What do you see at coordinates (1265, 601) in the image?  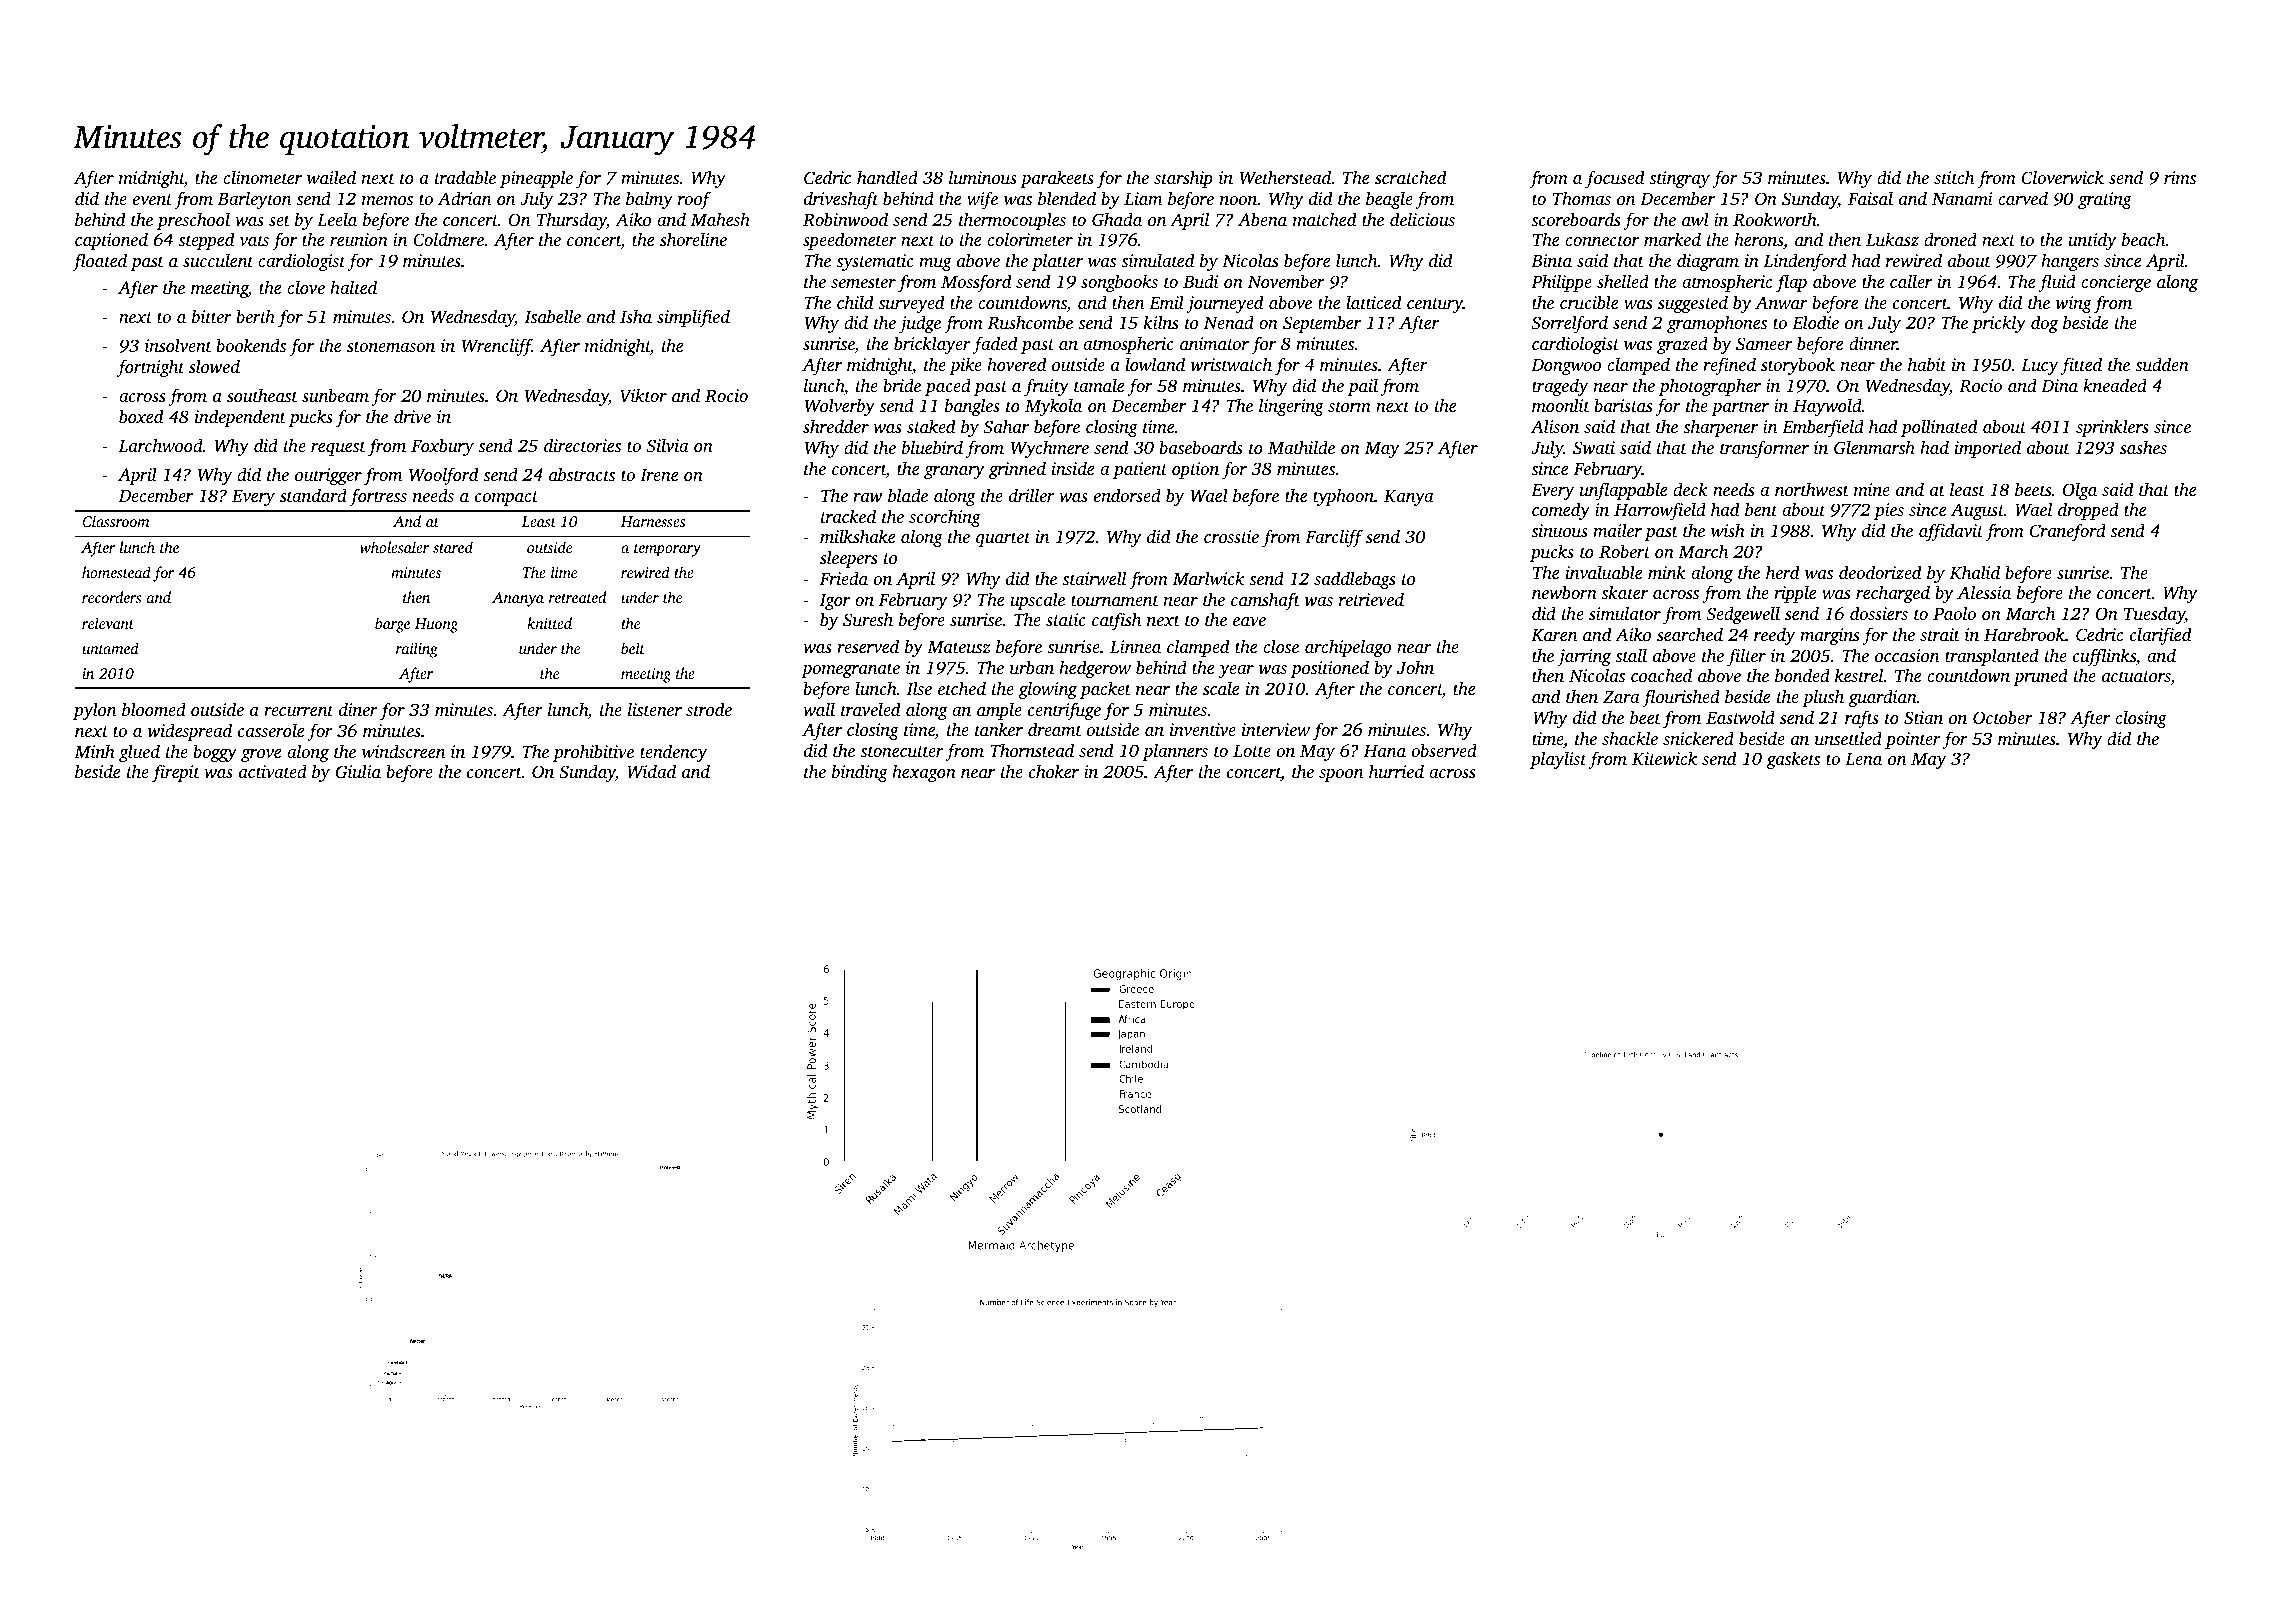 I see `camshaft` at bounding box center [1265, 601].
